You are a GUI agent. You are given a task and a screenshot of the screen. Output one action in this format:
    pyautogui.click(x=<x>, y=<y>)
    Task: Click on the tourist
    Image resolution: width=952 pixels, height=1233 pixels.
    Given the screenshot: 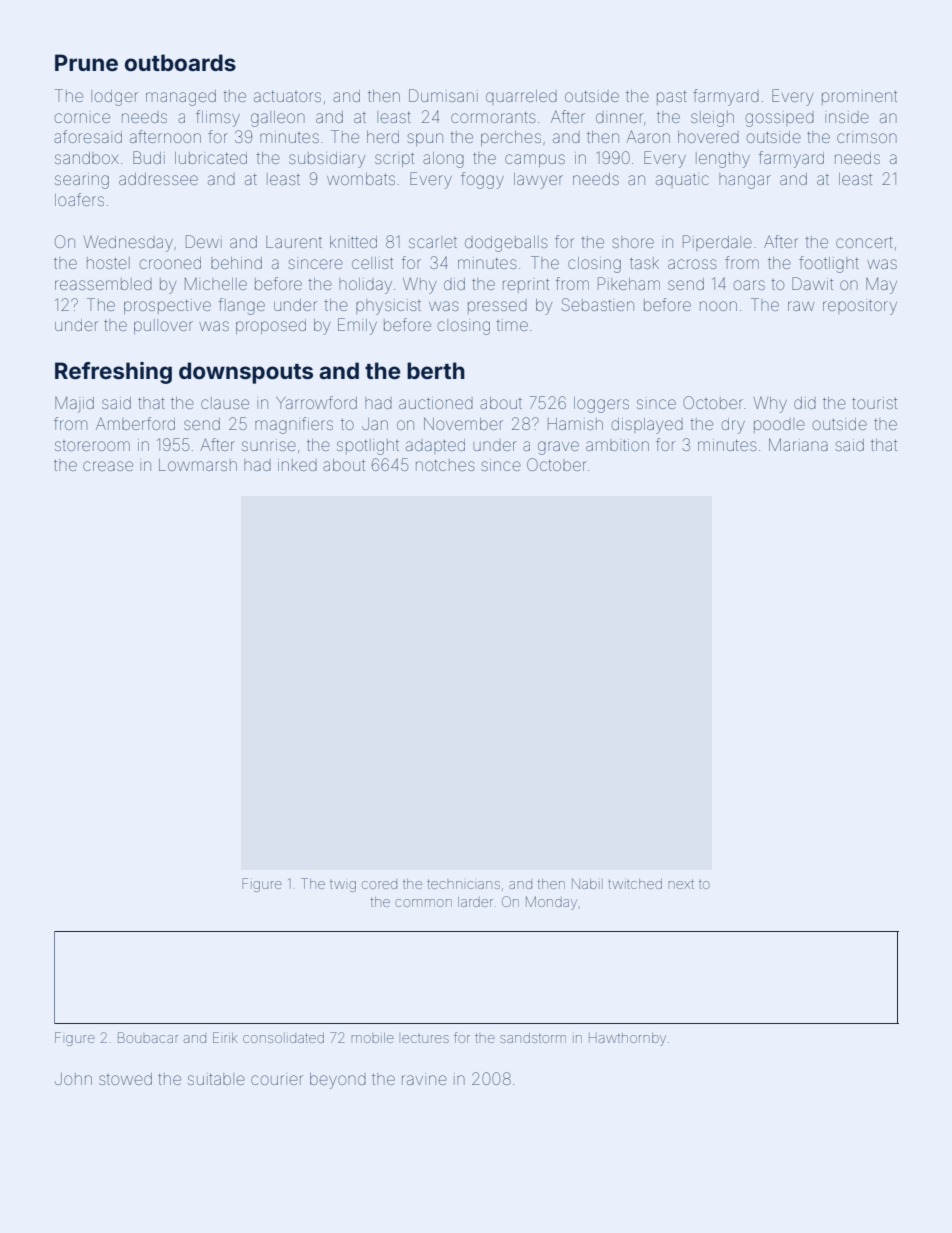 What is the action you would take?
    pyautogui.click(x=874, y=403)
